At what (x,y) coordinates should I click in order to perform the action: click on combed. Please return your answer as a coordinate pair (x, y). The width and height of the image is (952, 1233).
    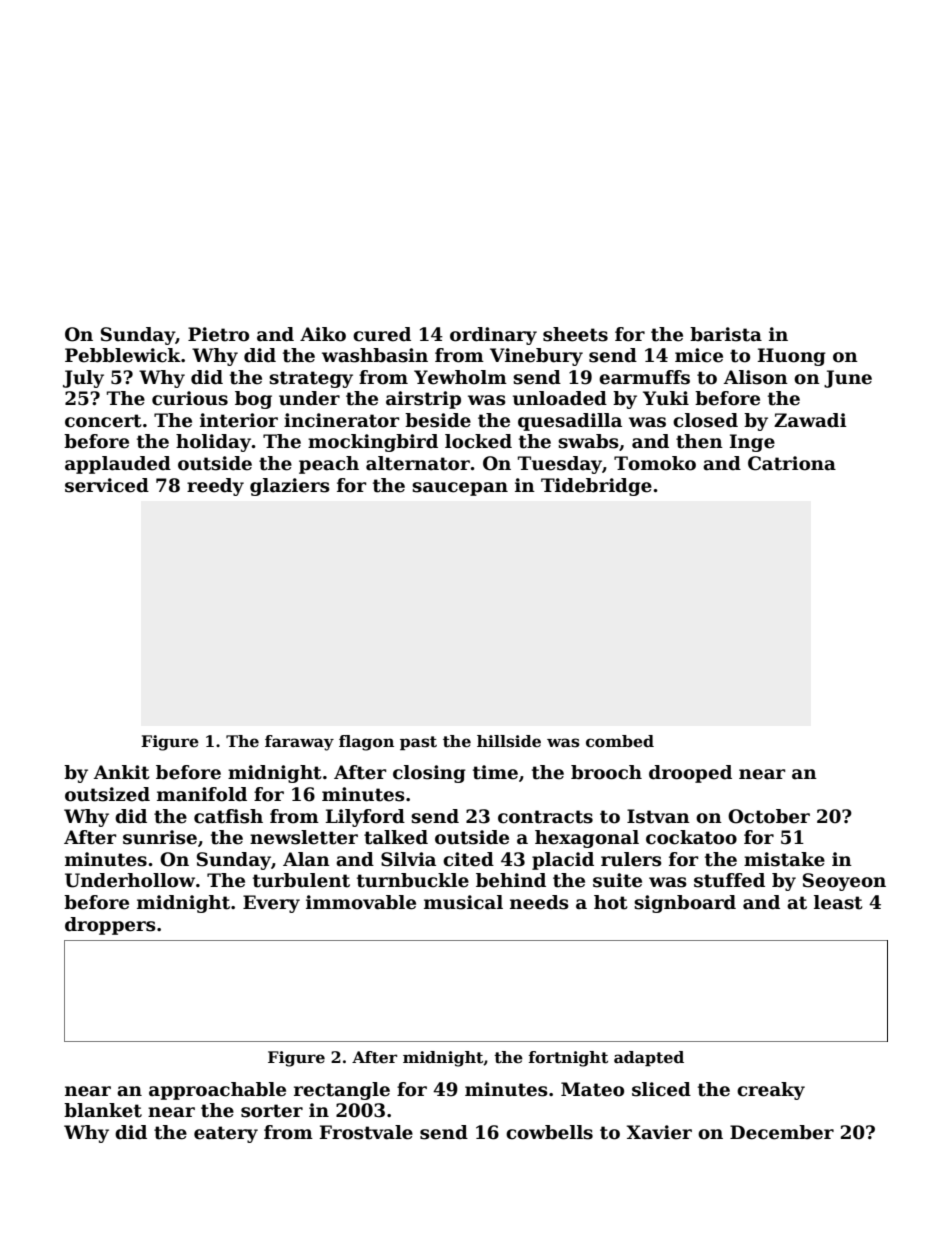
    Looking at the image, I should click on (620, 741).
